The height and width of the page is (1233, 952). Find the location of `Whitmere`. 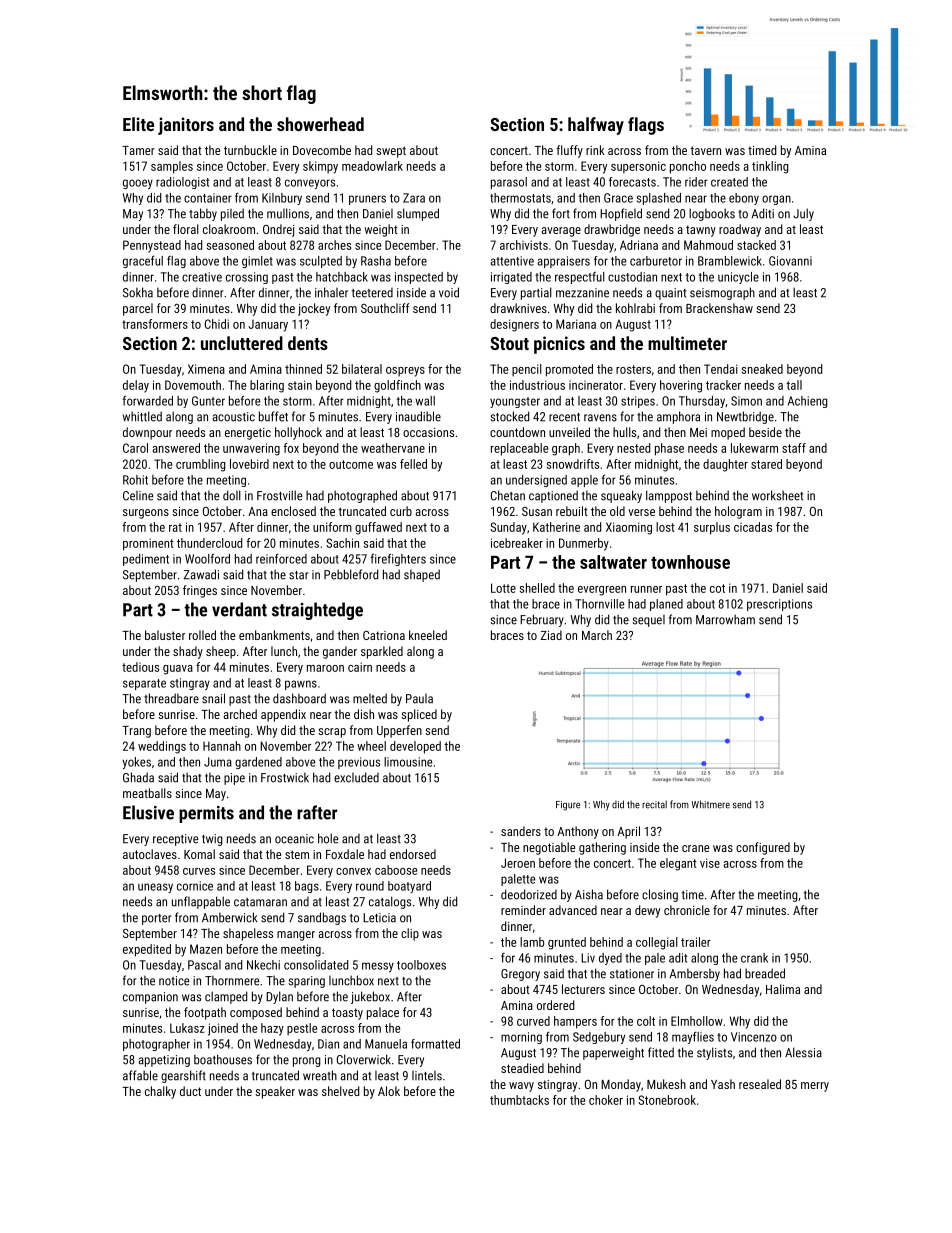

Whitmere is located at coordinates (710, 804).
